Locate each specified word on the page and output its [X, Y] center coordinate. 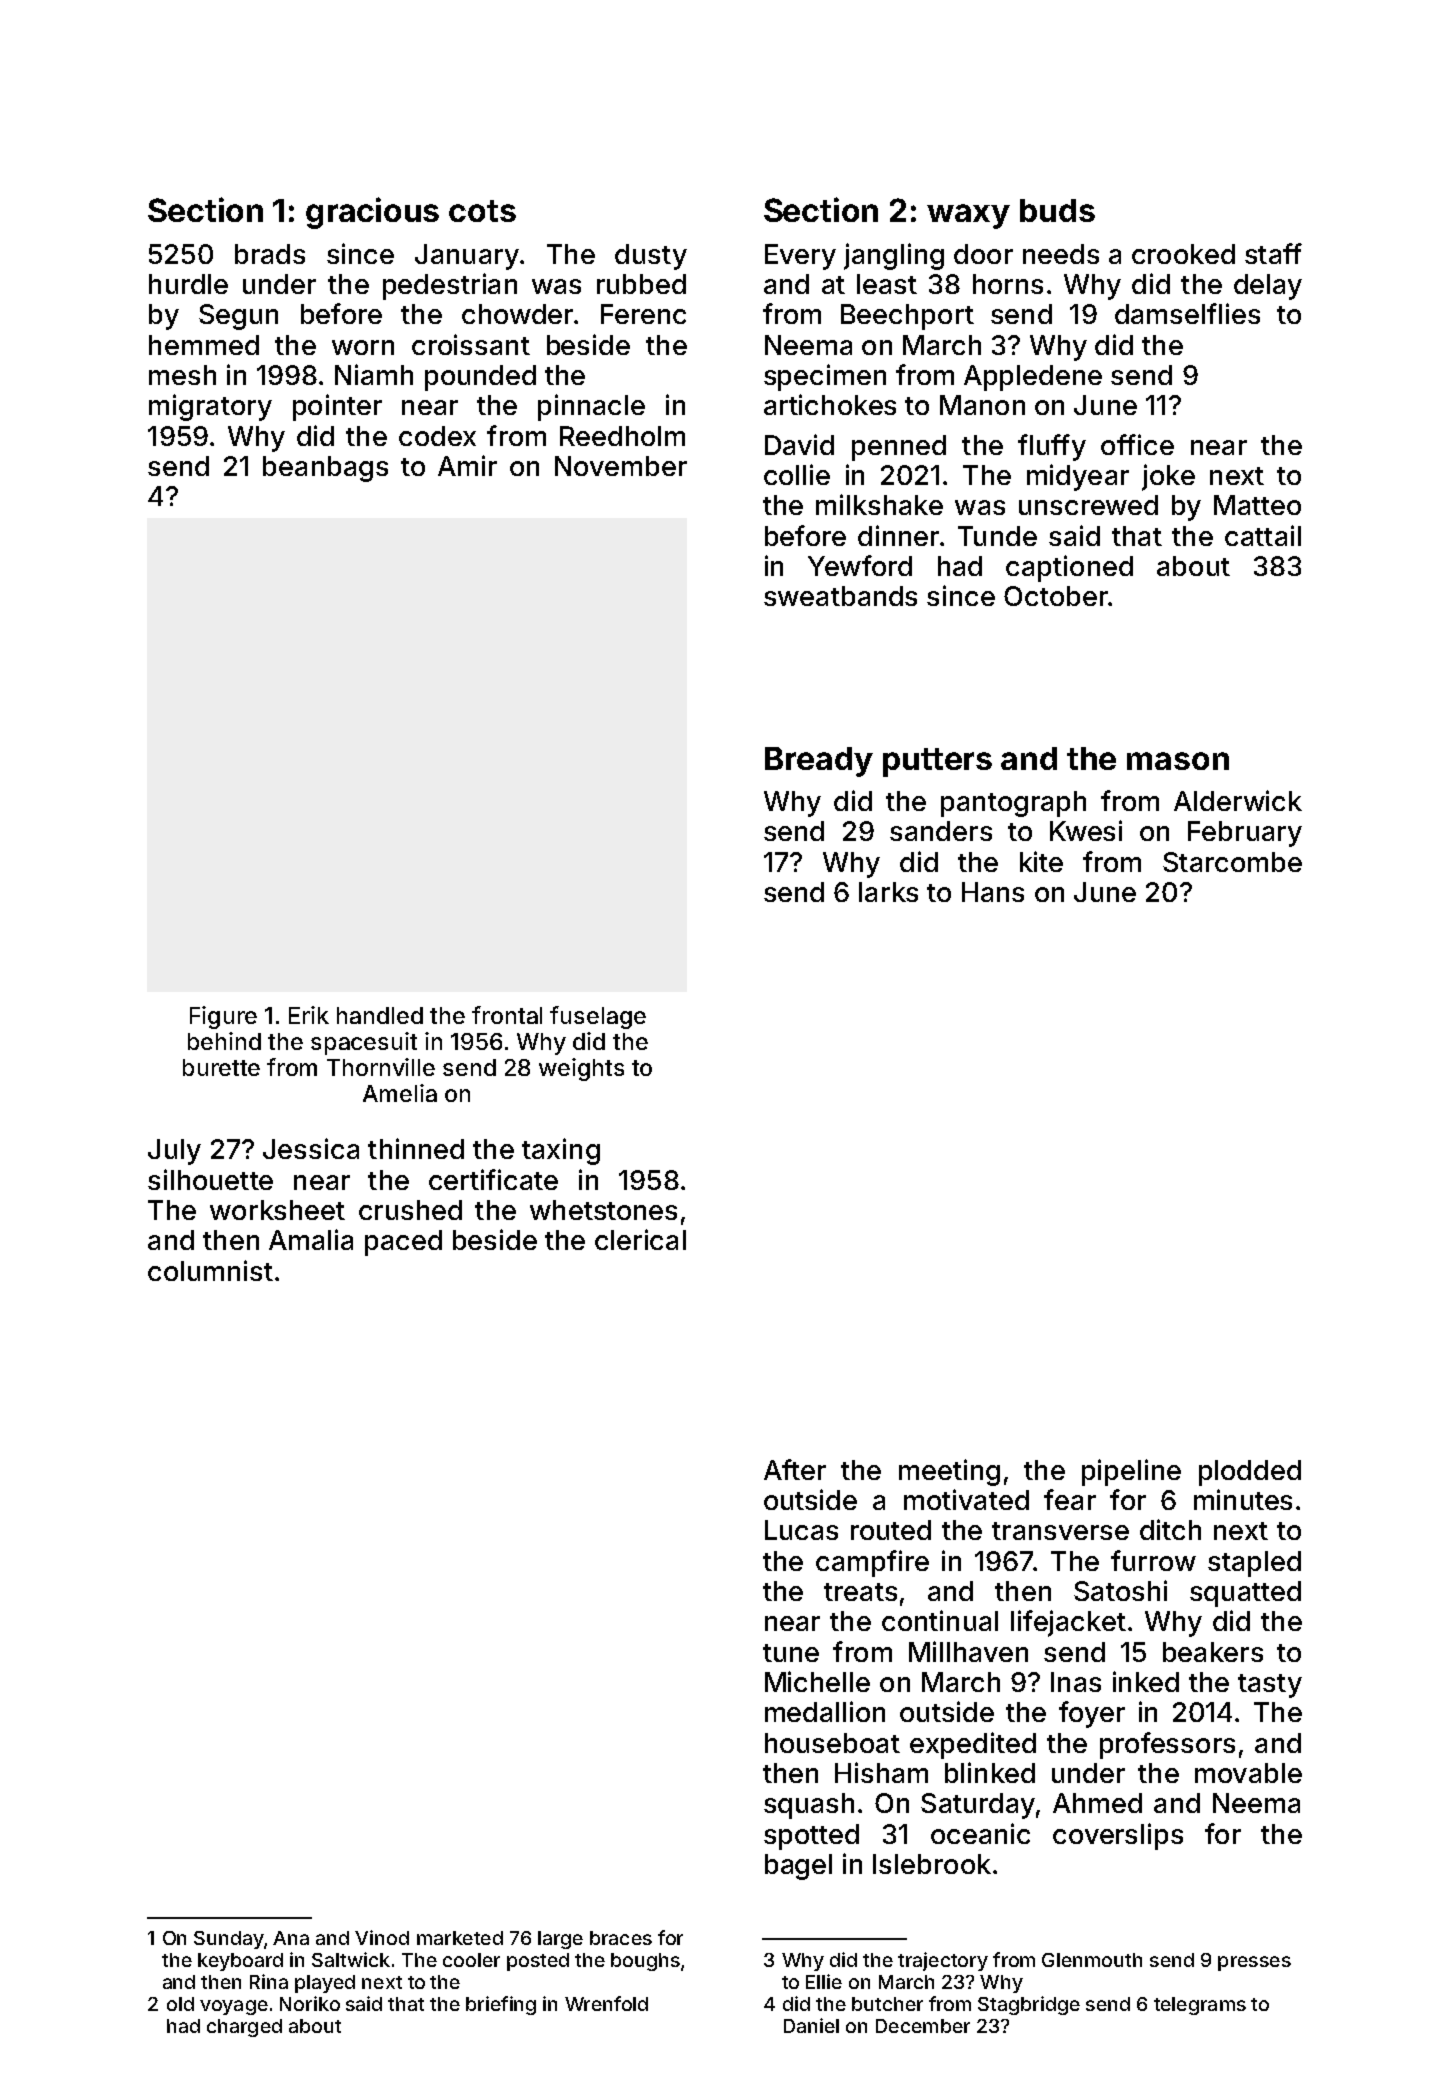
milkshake [879, 504]
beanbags [325, 469]
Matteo [1257, 505]
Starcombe [1232, 862]
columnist [210, 1270]
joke [1168, 477]
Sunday [229, 1940]
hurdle [188, 284]
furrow [1153, 1560]
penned [899, 448]
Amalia [311, 1239]
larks [888, 892]
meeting [949, 1472]
